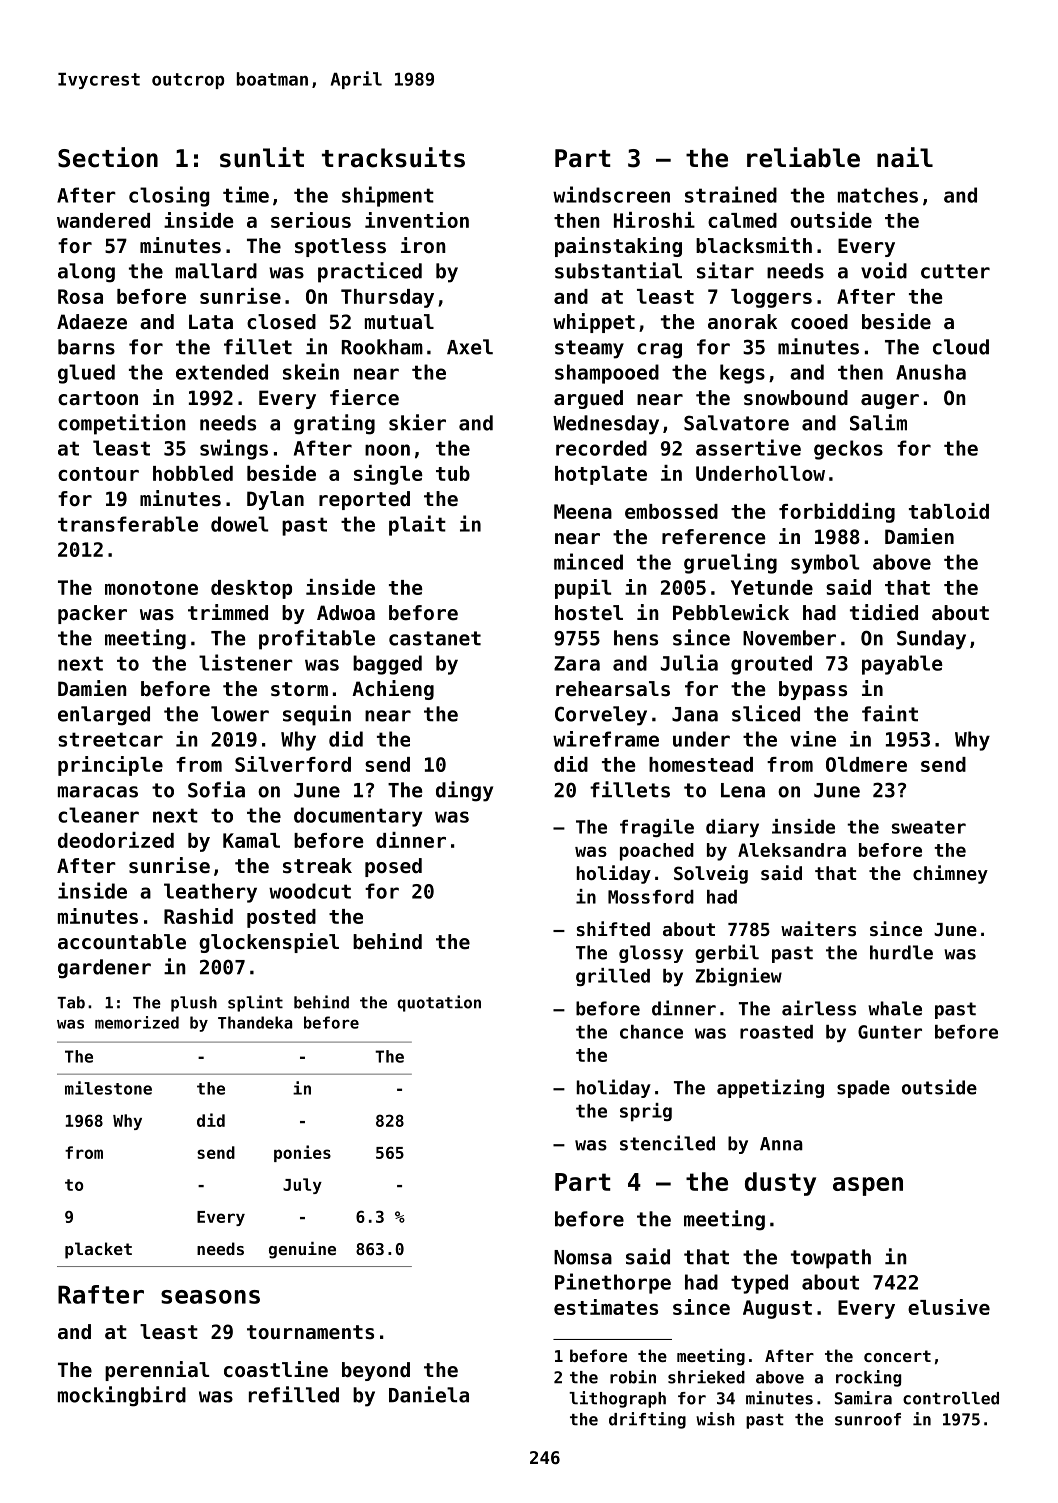 This page has width=1058, height=1503. I want to click on embossed, so click(671, 511).
